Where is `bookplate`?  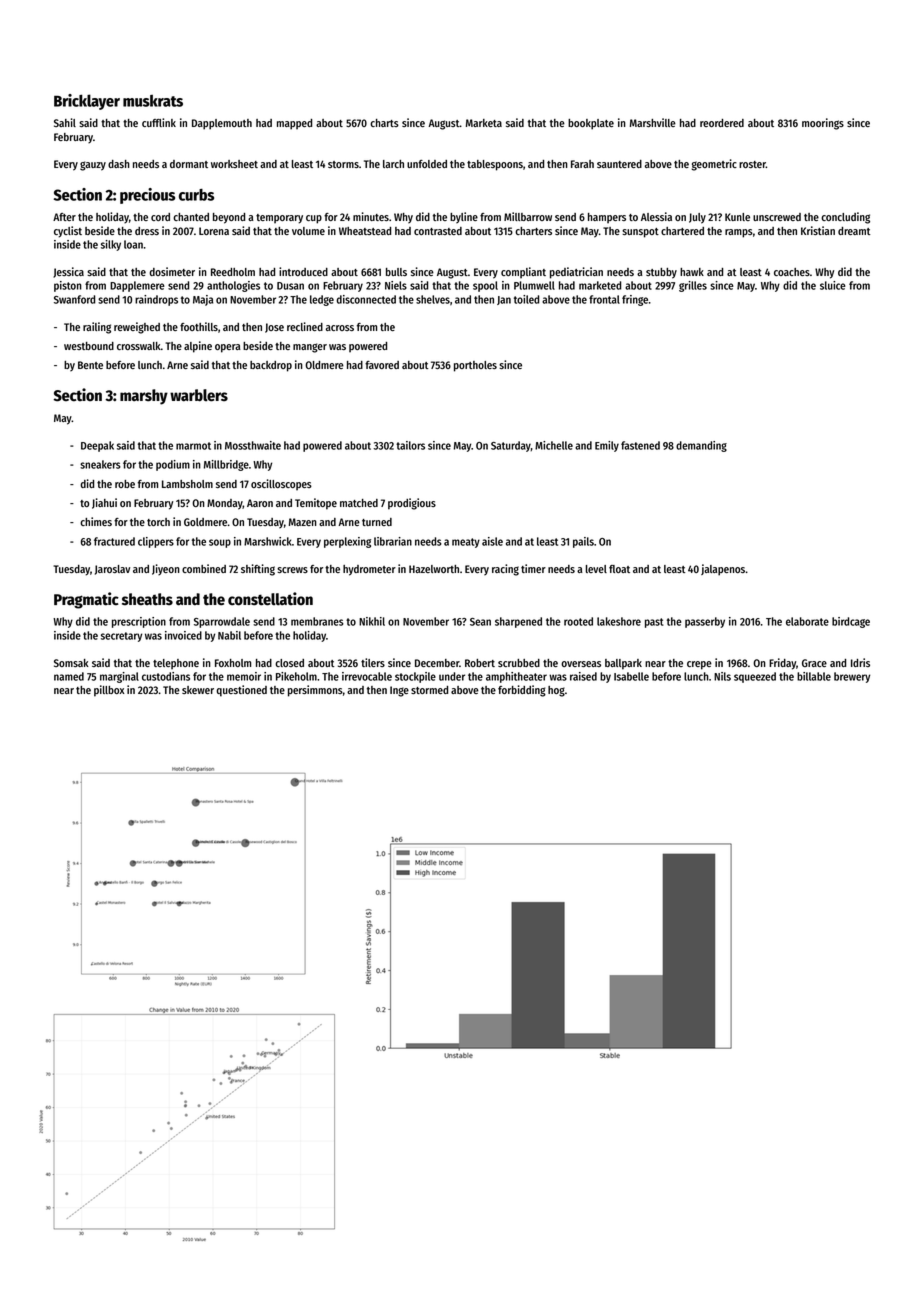 bookplate is located at coordinates (591, 124).
